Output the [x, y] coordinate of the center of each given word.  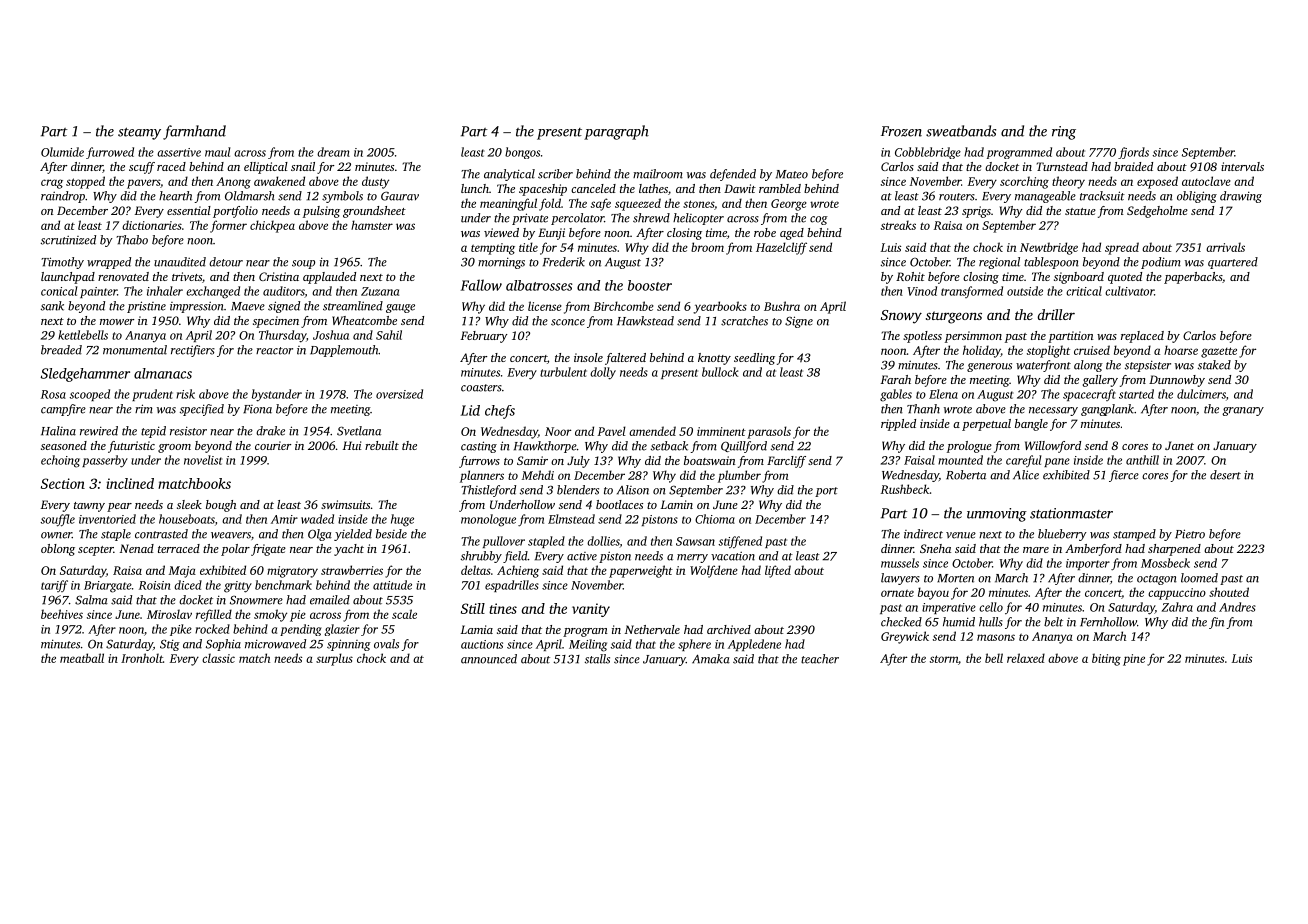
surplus [334, 659]
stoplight [1048, 351]
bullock [720, 372]
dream [333, 152]
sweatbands [961, 131]
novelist [203, 460]
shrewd [651, 218]
